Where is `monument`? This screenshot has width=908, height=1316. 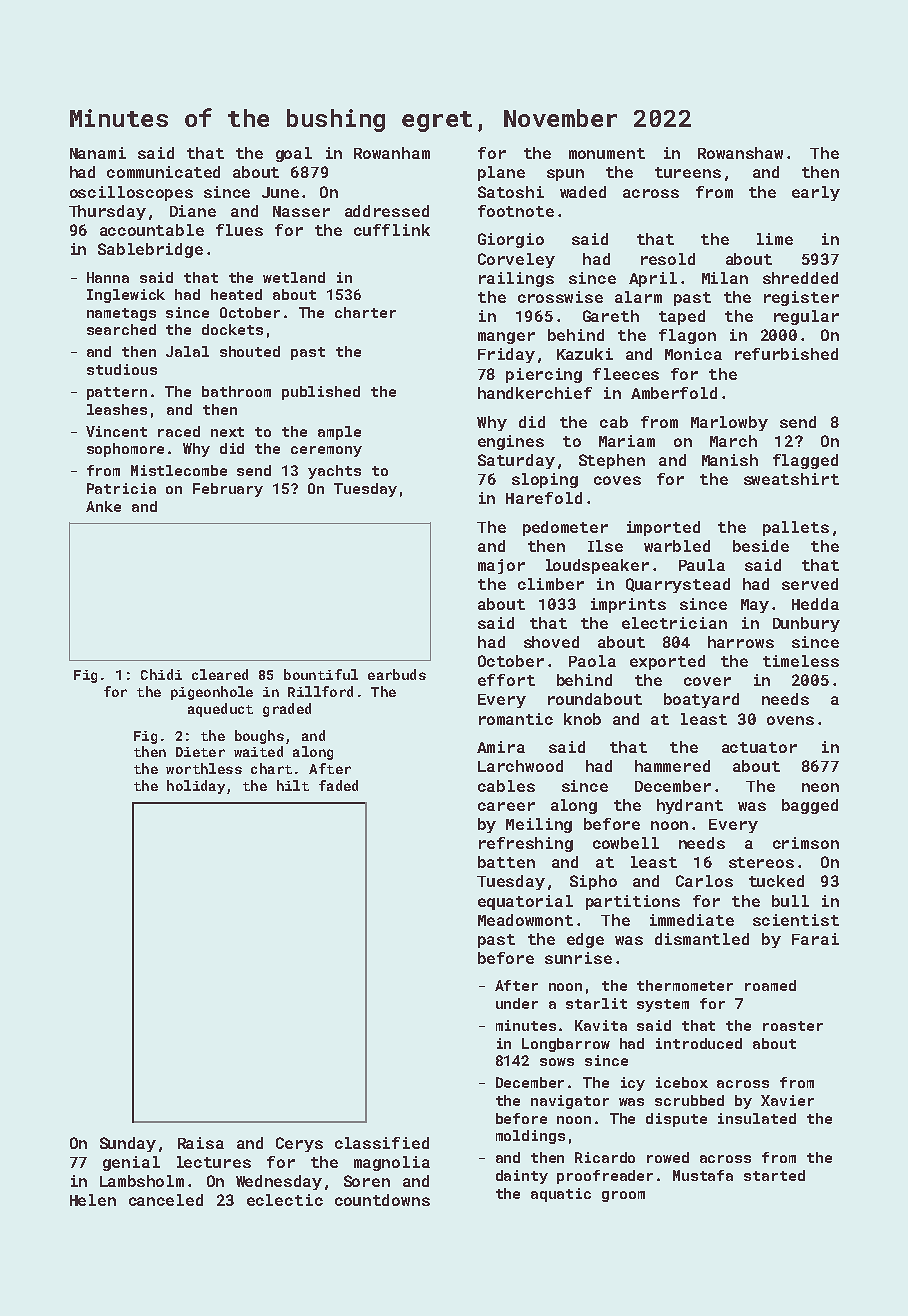
monument is located at coordinates (607, 153).
